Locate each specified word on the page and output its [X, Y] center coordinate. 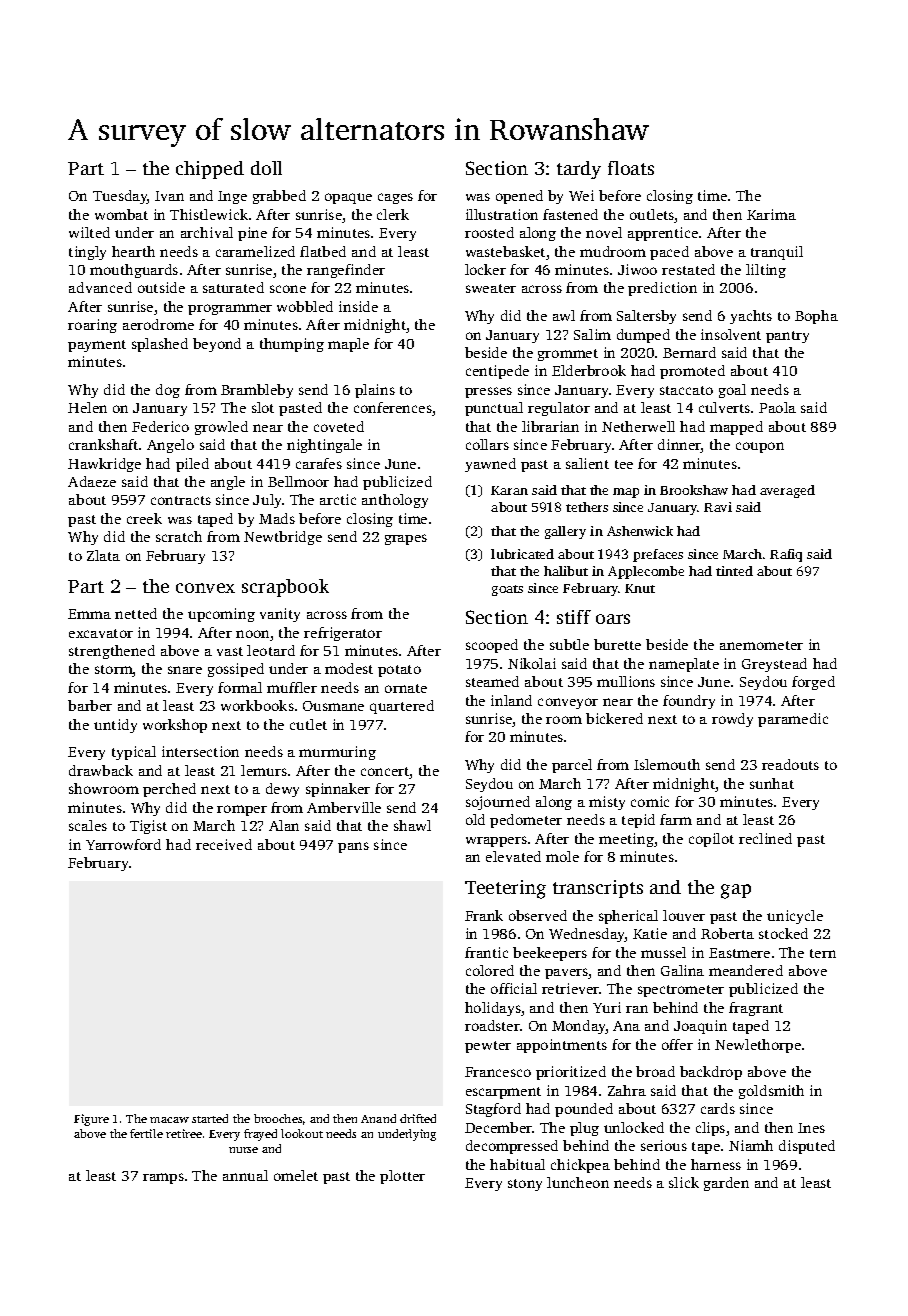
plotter [402, 1177]
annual [245, 1175]
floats [631, 168]
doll [266, 168]
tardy [579, 170]
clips [710, 1129]
